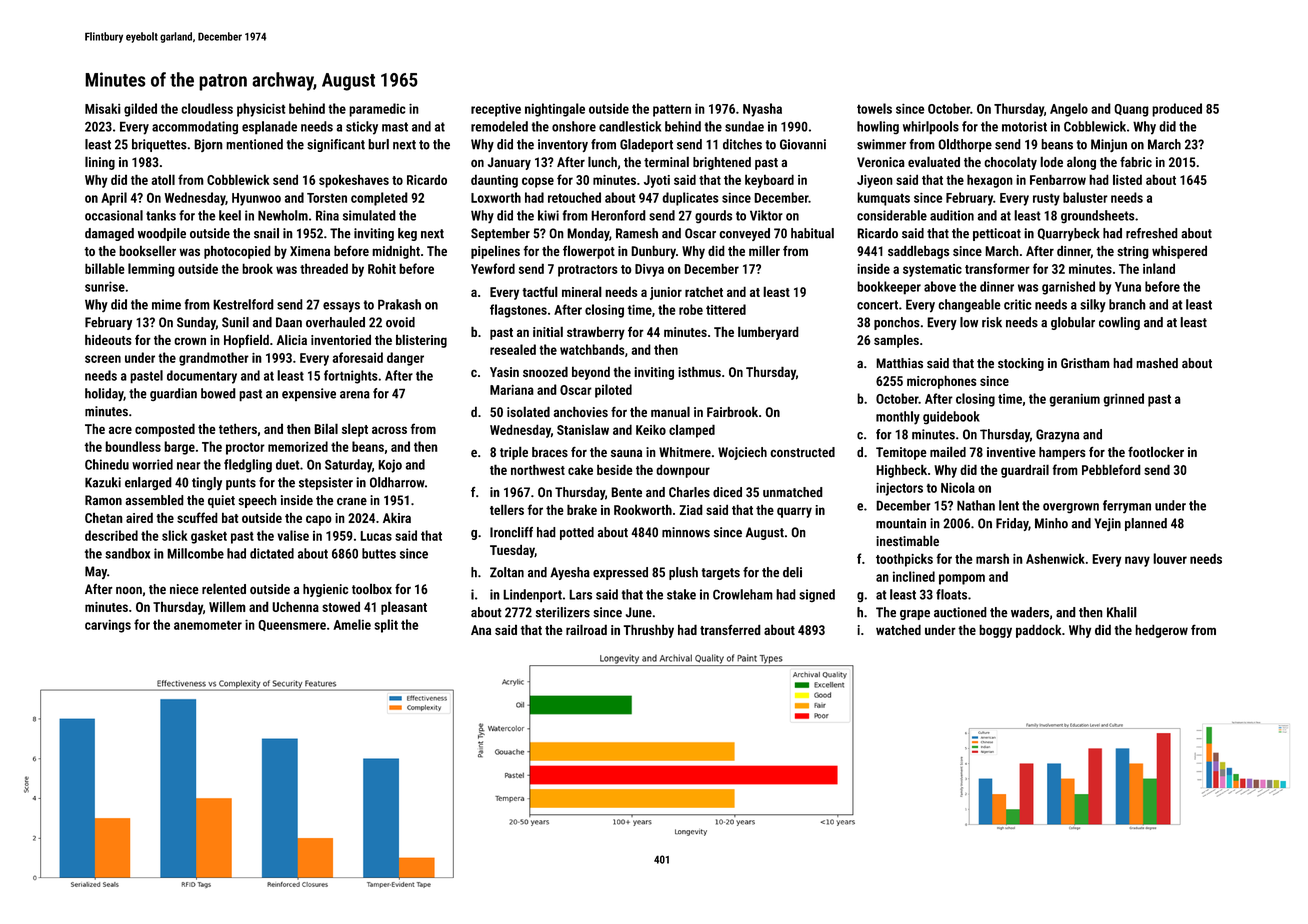  What do you see at coordinates (589, 252) in the page?
I see `flowerpot` at bounding box center [589, 252].
